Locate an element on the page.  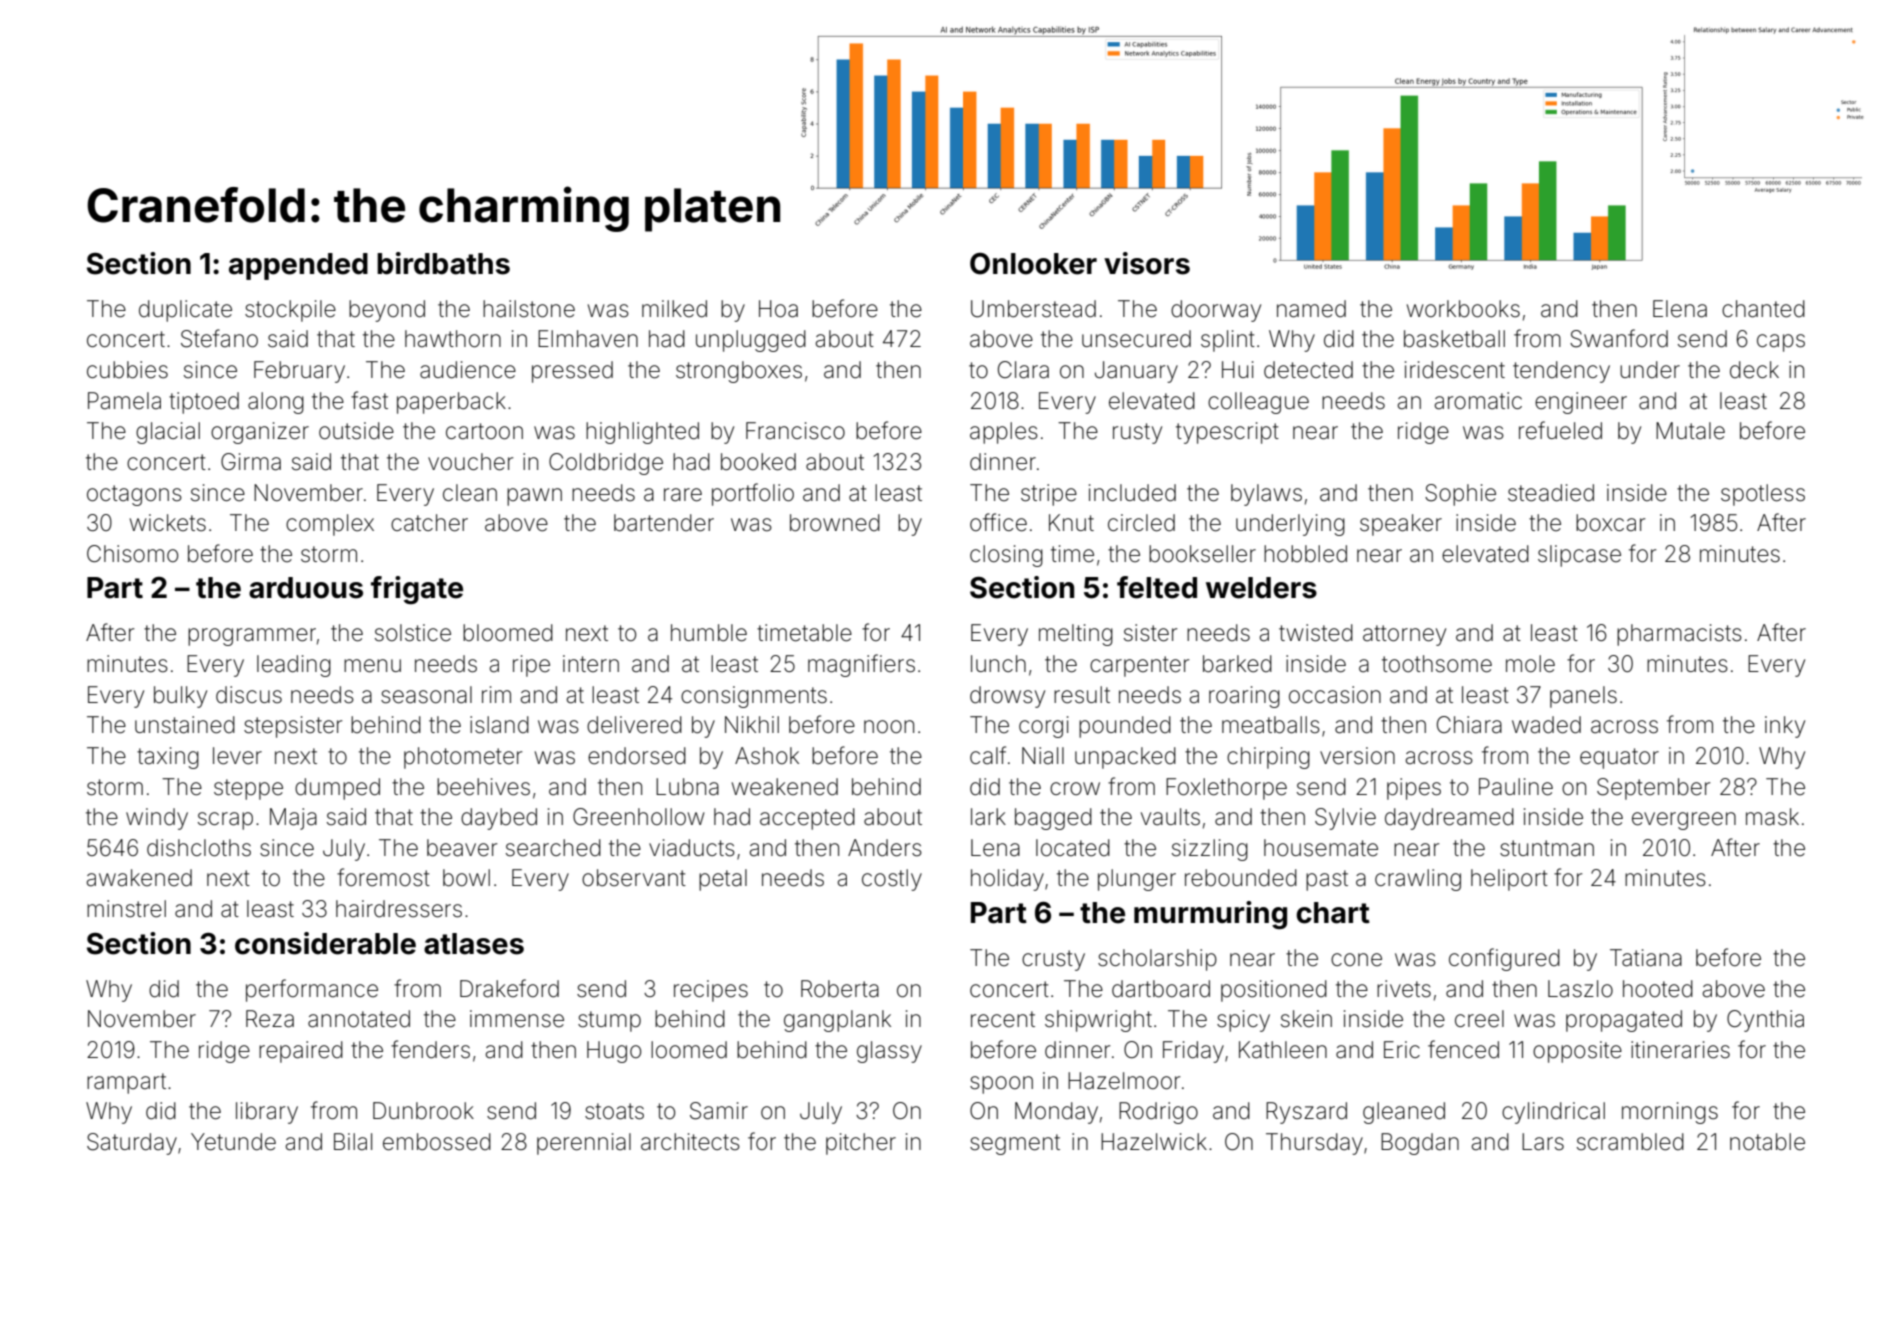
wickets is located at coordinates (168, 523).
